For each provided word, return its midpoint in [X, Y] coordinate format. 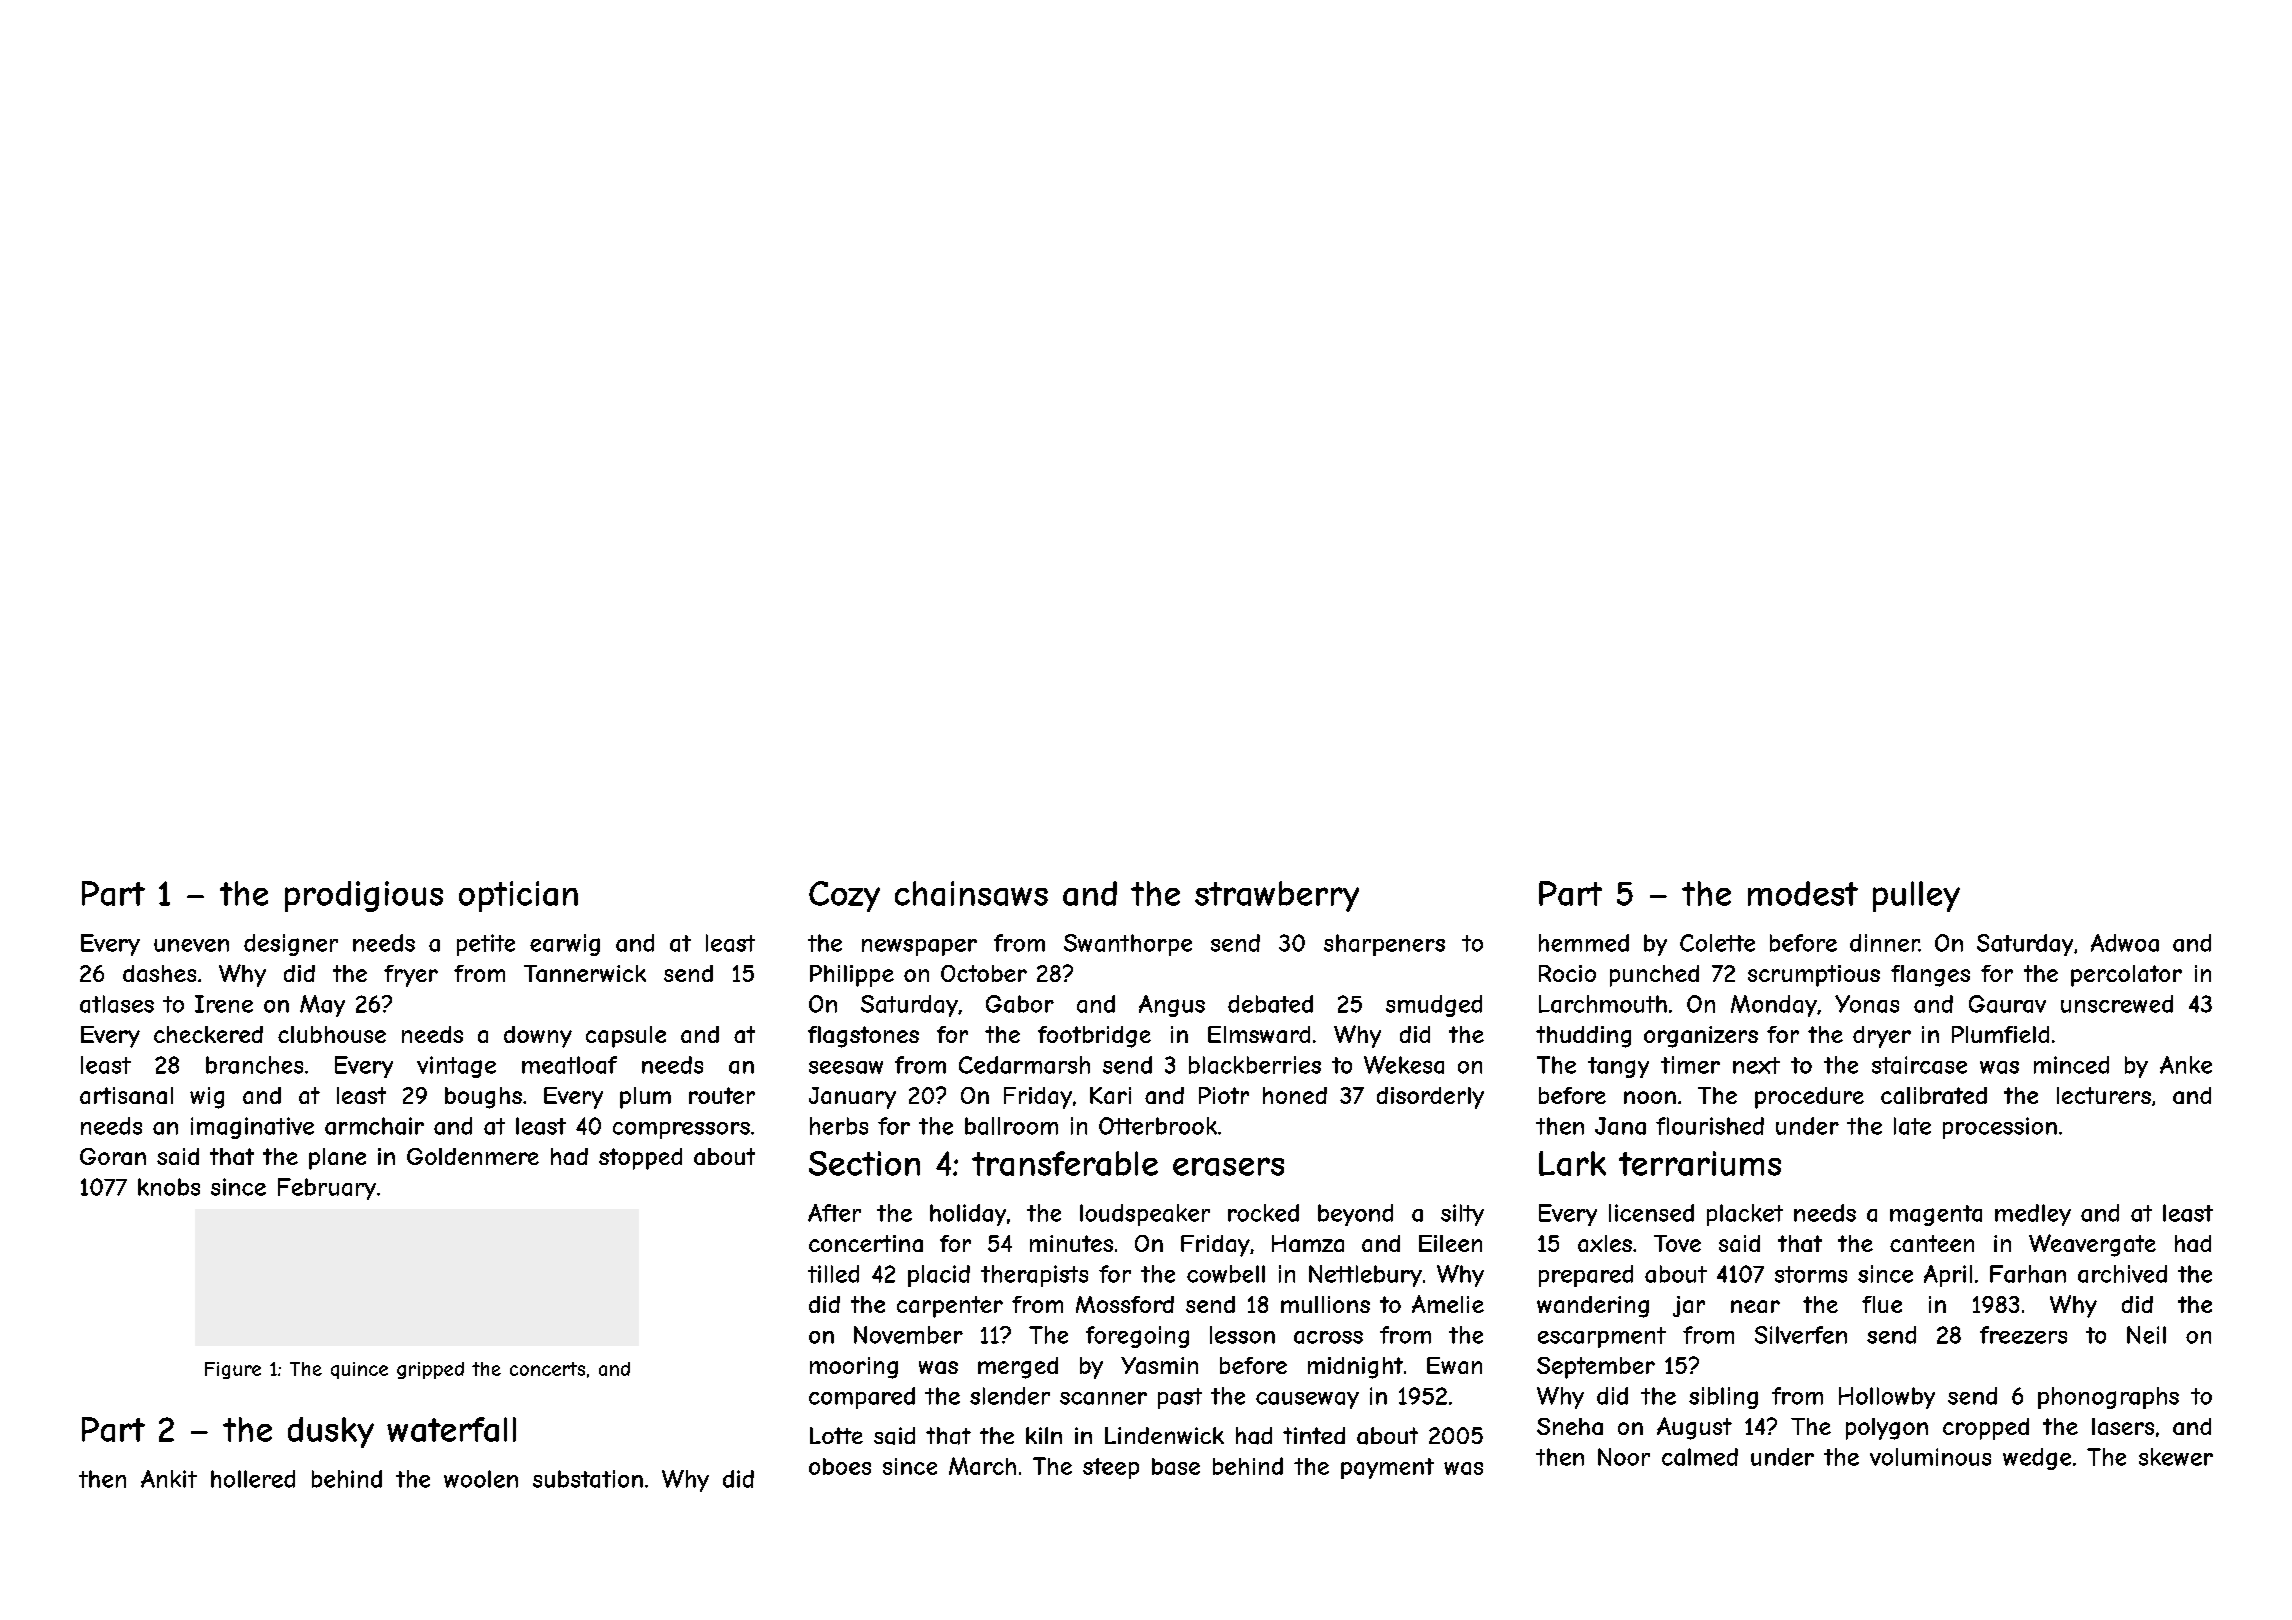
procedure [1809, 1098]
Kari [1110, 1095]
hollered [253, 1479]
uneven [191, 945]
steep [1111, 1468]
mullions [1325, 1304]
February [327, 1189]
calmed [1700, 1457]
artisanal [126, 1095]
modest [1803, 893]
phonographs [2108, 1398]
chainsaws [971, 893]
